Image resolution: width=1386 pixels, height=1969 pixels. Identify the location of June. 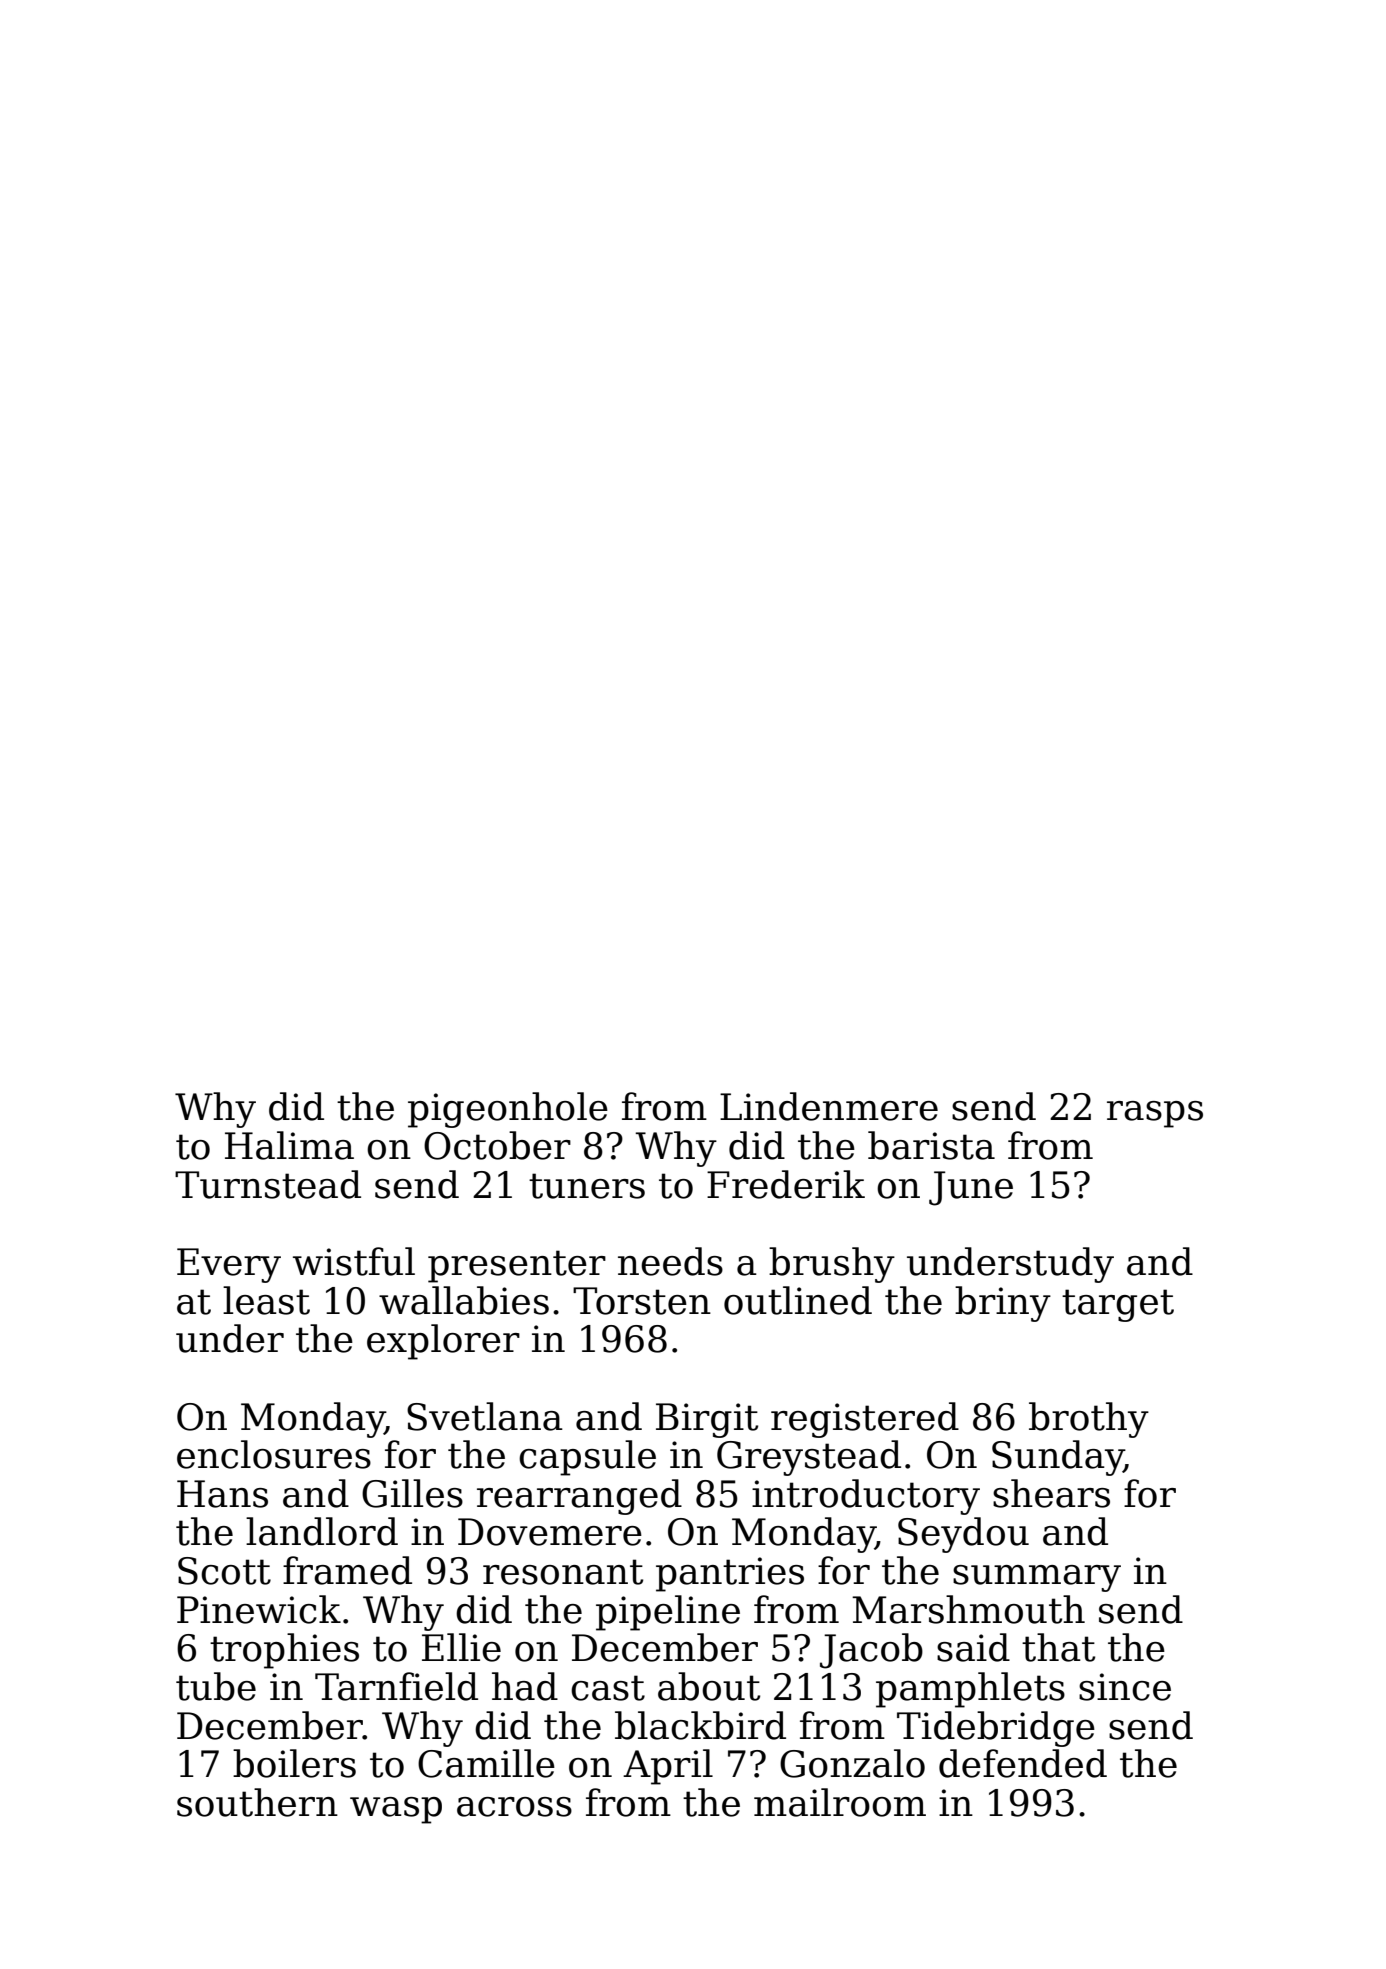
(971, 1188).
